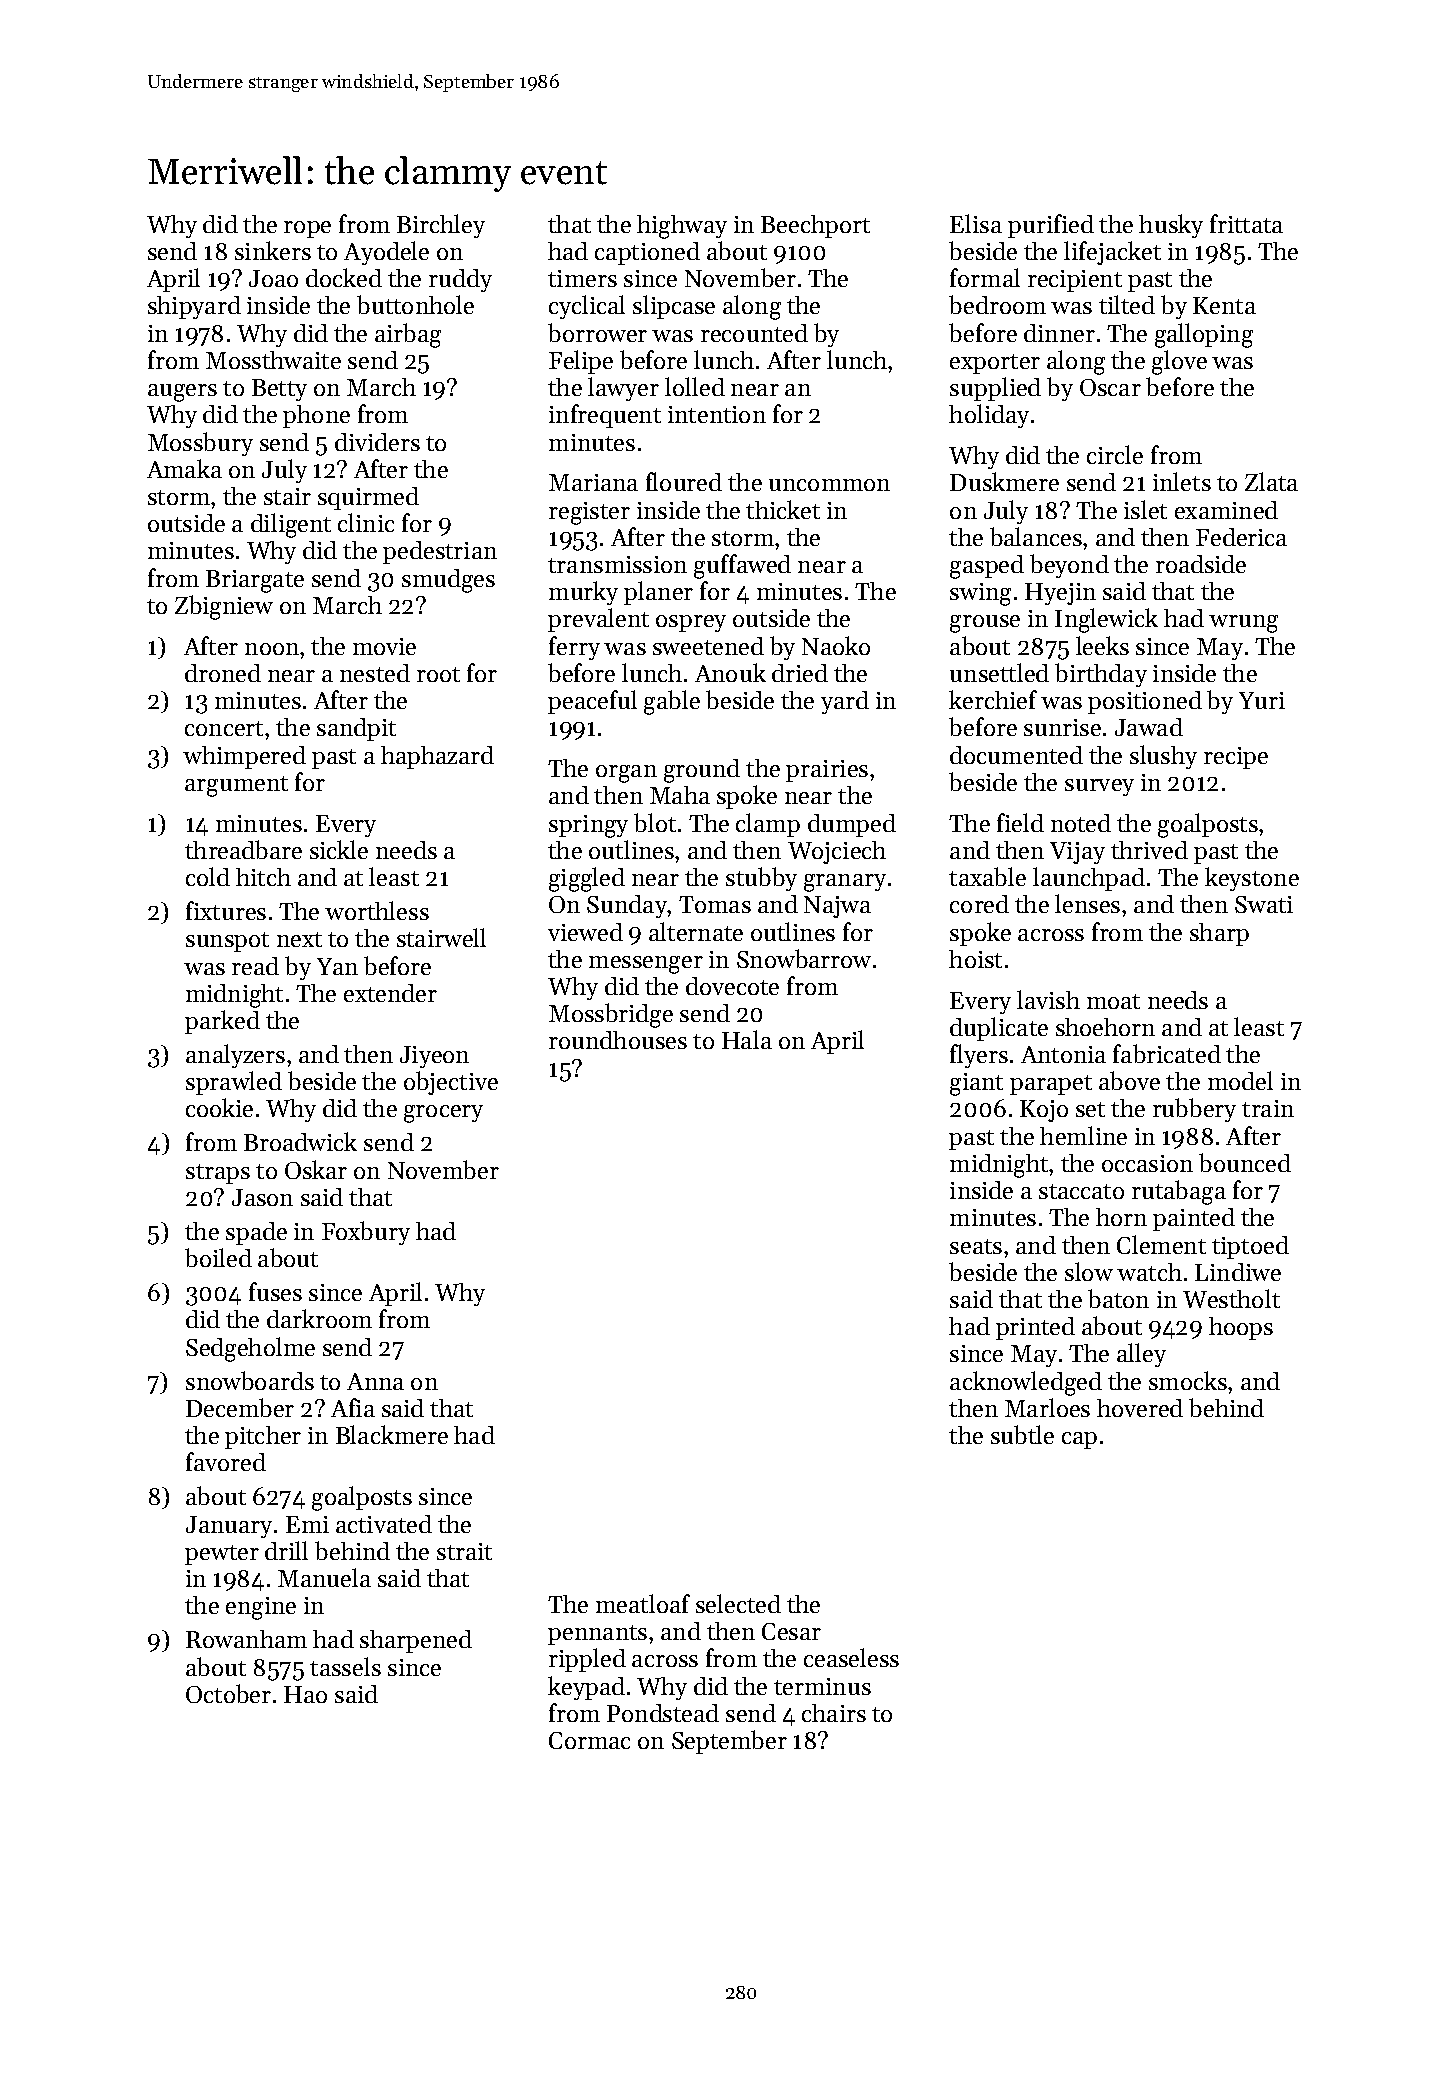  What do you see at coordinates (1161, 1244) in the page?
I see `Clement` at bounding box center [1161, 1244].
